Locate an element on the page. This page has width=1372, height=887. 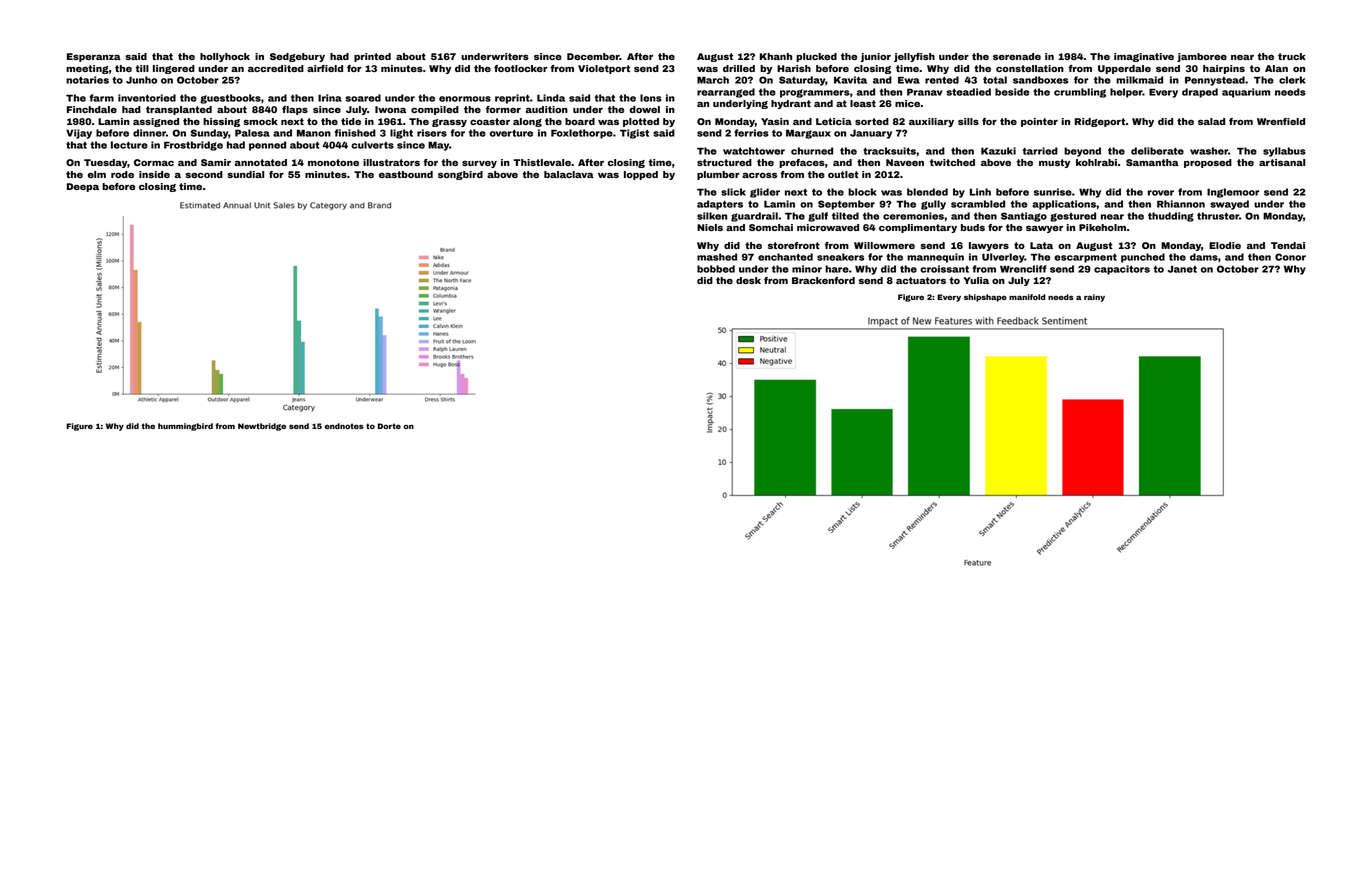
inventoried is located at coordinates (147, 98).
